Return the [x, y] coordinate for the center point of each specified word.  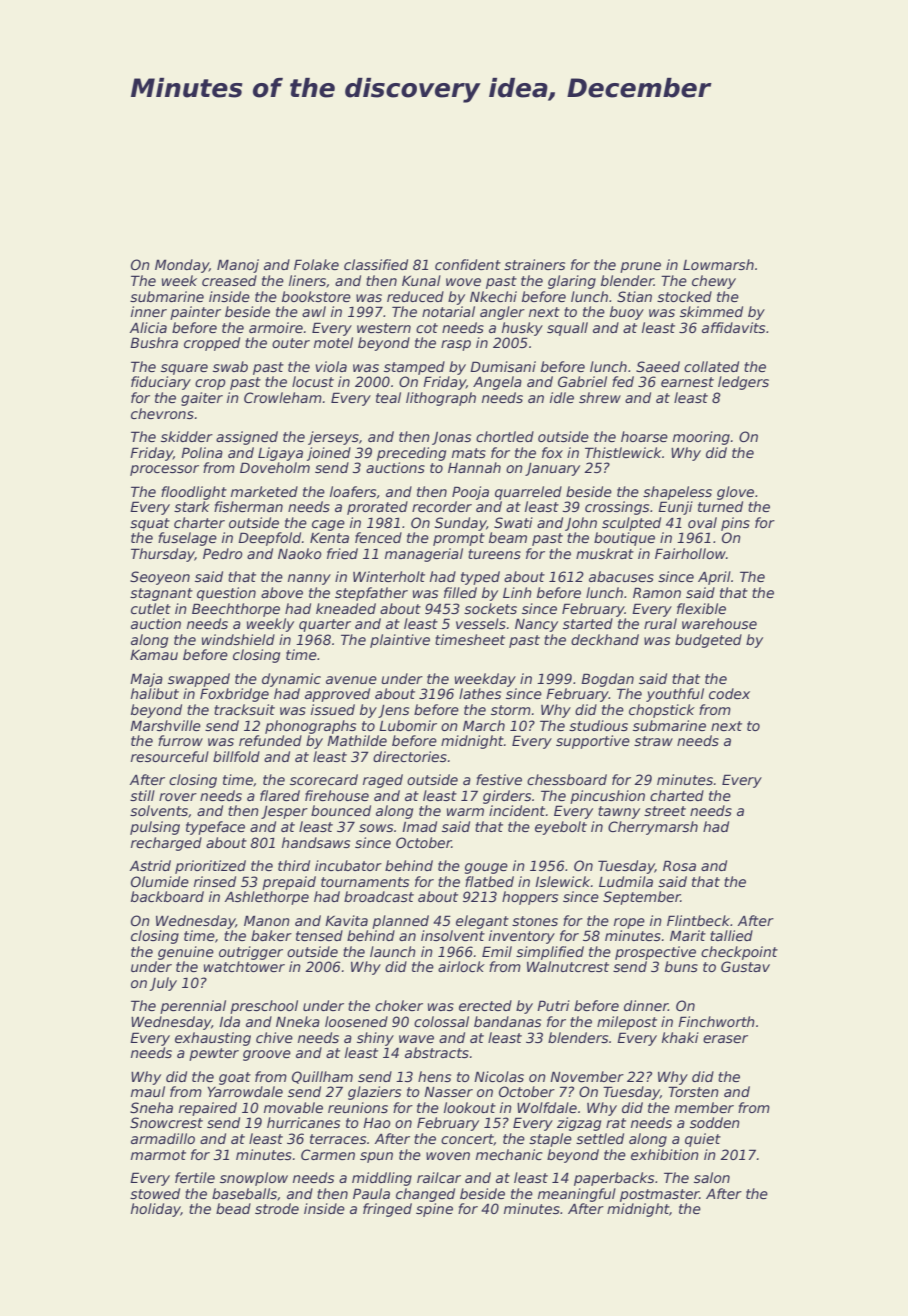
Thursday [163, 555]
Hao [377, 1123]
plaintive [400, 641]
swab [230, 366]
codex [729, 693]
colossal [441, 1021]
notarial [448, 311]
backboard [167, 896]
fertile [195, 1177]
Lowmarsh [718, 264]
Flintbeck [698, 920]
